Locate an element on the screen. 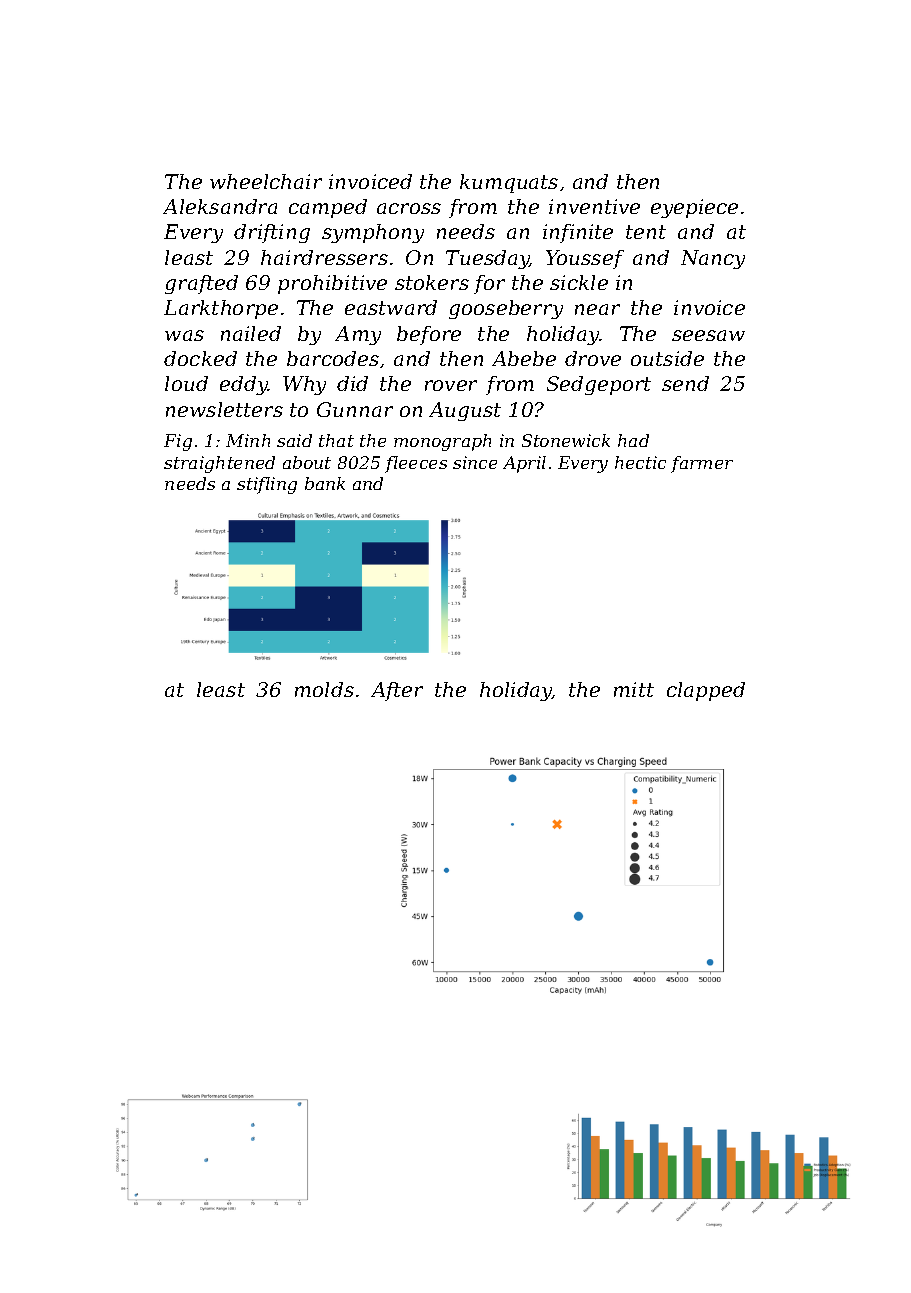 This screenshot has height=1293, width=911. monograph is located at coordinates (442, 442).
